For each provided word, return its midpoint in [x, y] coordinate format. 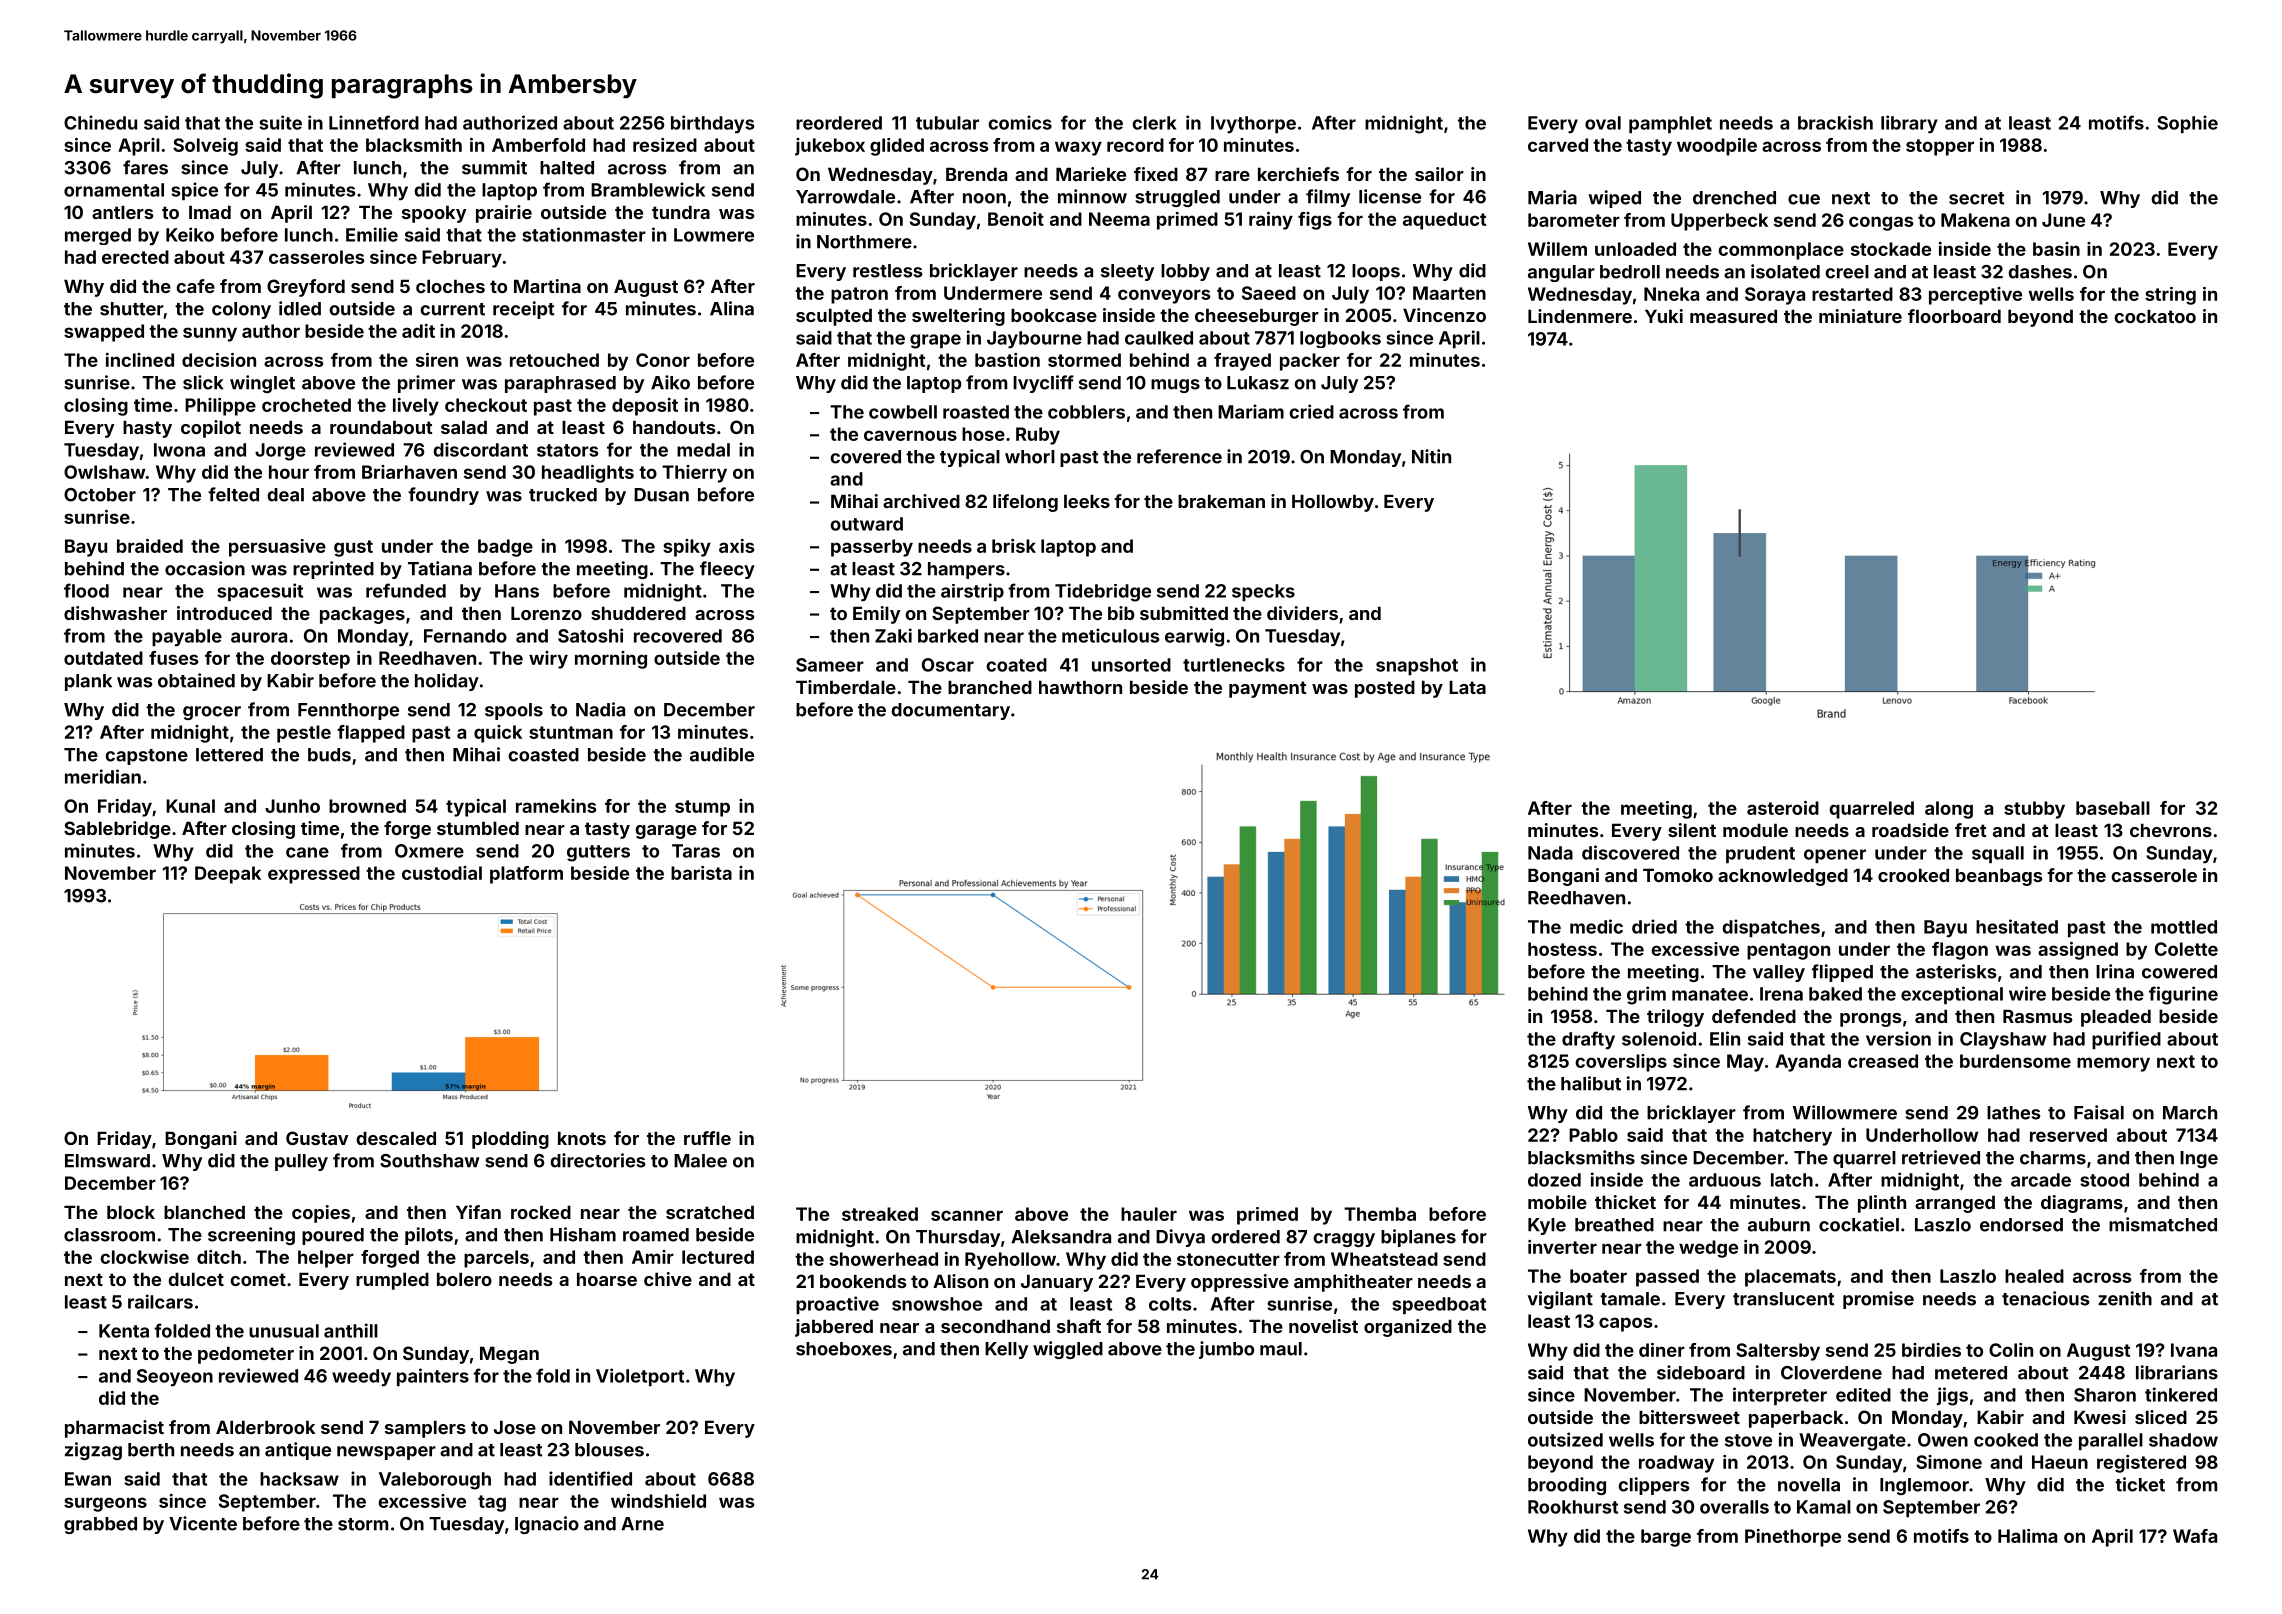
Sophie [2187, 124]
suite [280, 122]
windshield [658, 1501]
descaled [396, 1138]
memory [2113, 1064]
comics [1020, 122]
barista [701, 873]
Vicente [203, 1523]
